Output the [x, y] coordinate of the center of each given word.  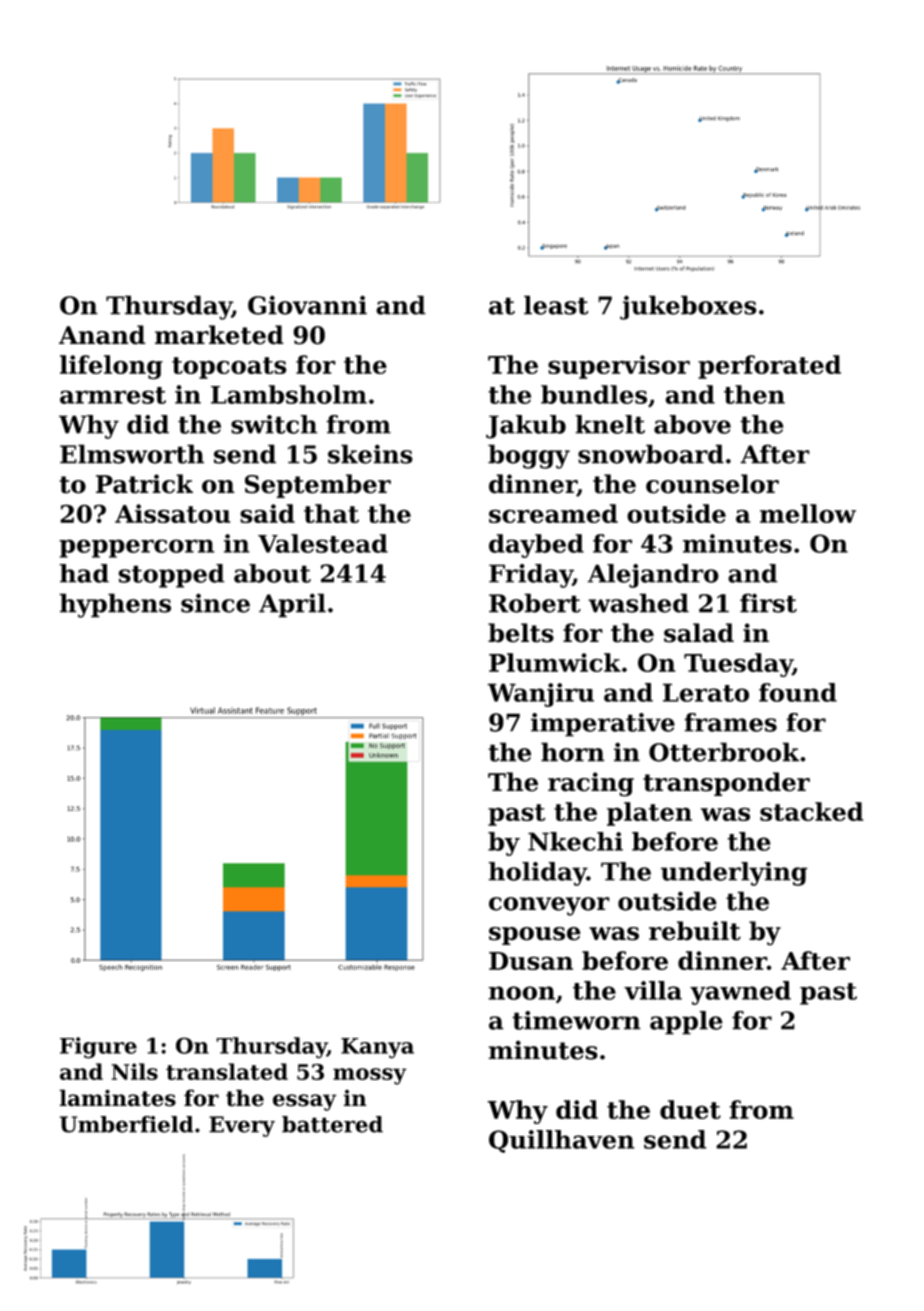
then [754, 394]
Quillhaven [561, 1141]
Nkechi [575, 841]
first [768, 603]
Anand [102, 335]
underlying [734, 874]
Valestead [323, 543]
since [215, 603]
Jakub [526, 427]
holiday [537, 874]
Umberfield [126, 1124]
